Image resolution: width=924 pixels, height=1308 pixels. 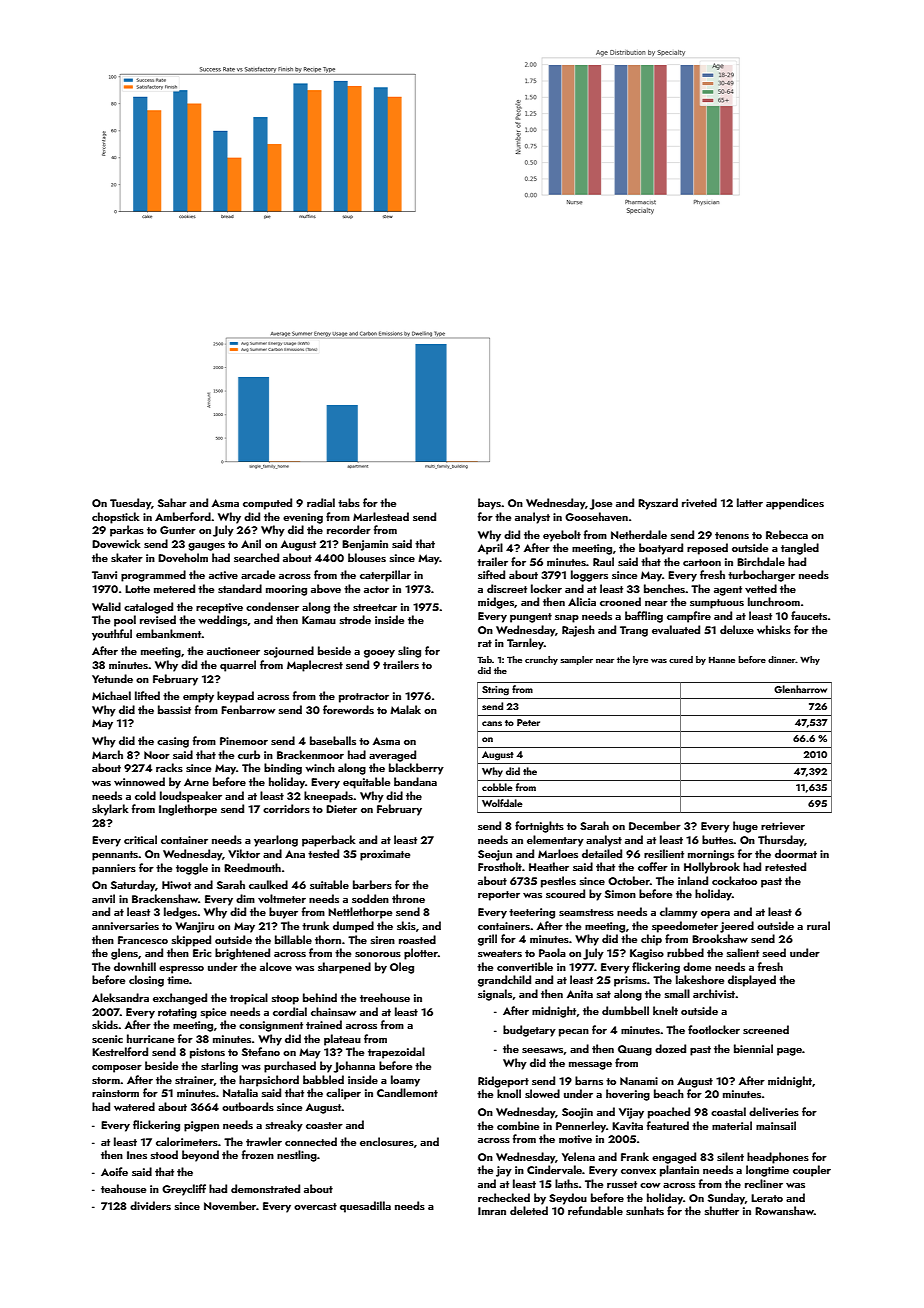 I want to click on doormat, so click(x=796, y=853).
